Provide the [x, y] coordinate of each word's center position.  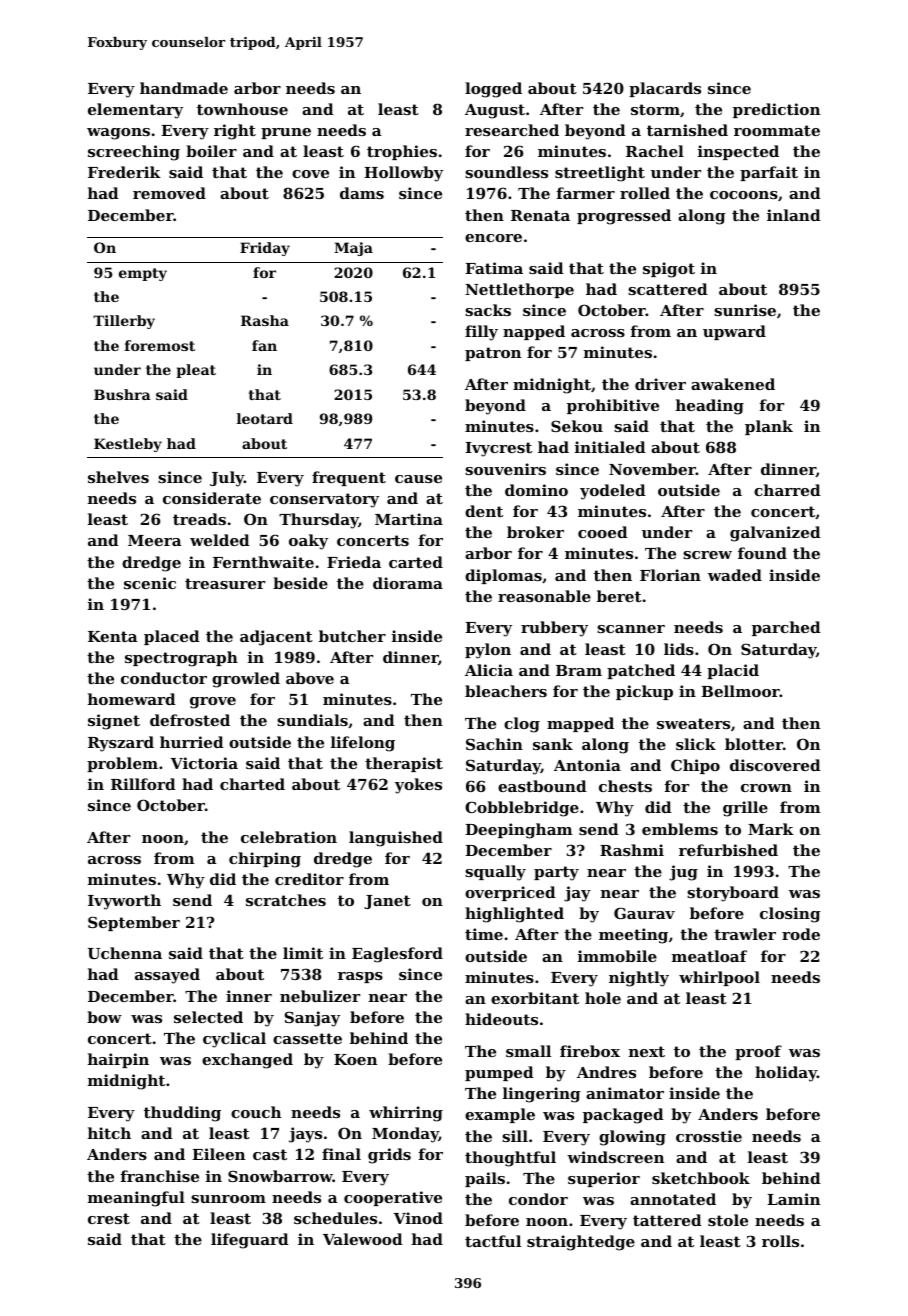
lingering [542, 1095]
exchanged [247, 1061]
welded [220, 540]
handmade [184, 88]
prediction [776, 110]
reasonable [544, 596]
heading [710, 407]
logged [493, 90]
